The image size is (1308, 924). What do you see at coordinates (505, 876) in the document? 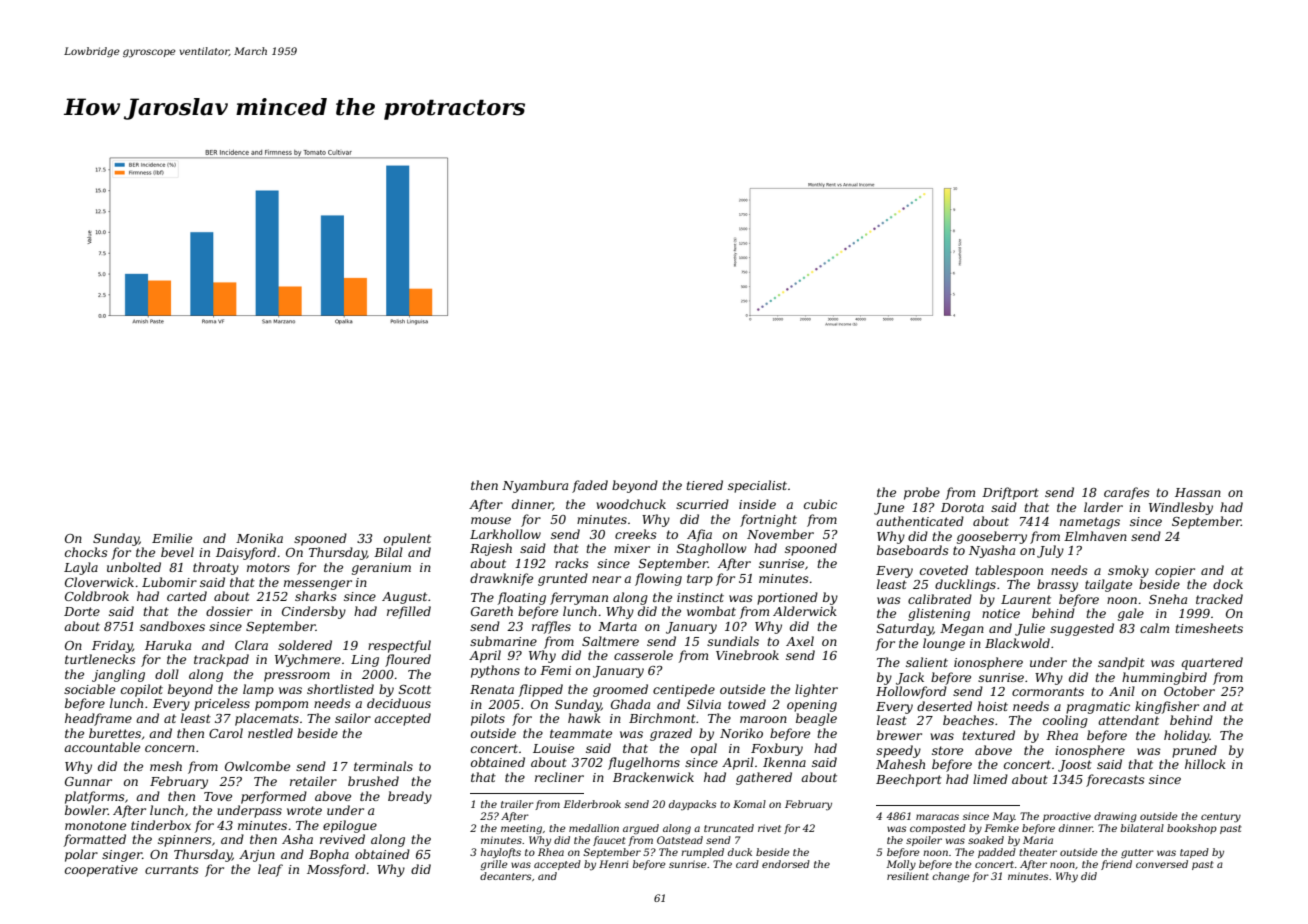
I see `decanters` at bounding box center [505, 876].
